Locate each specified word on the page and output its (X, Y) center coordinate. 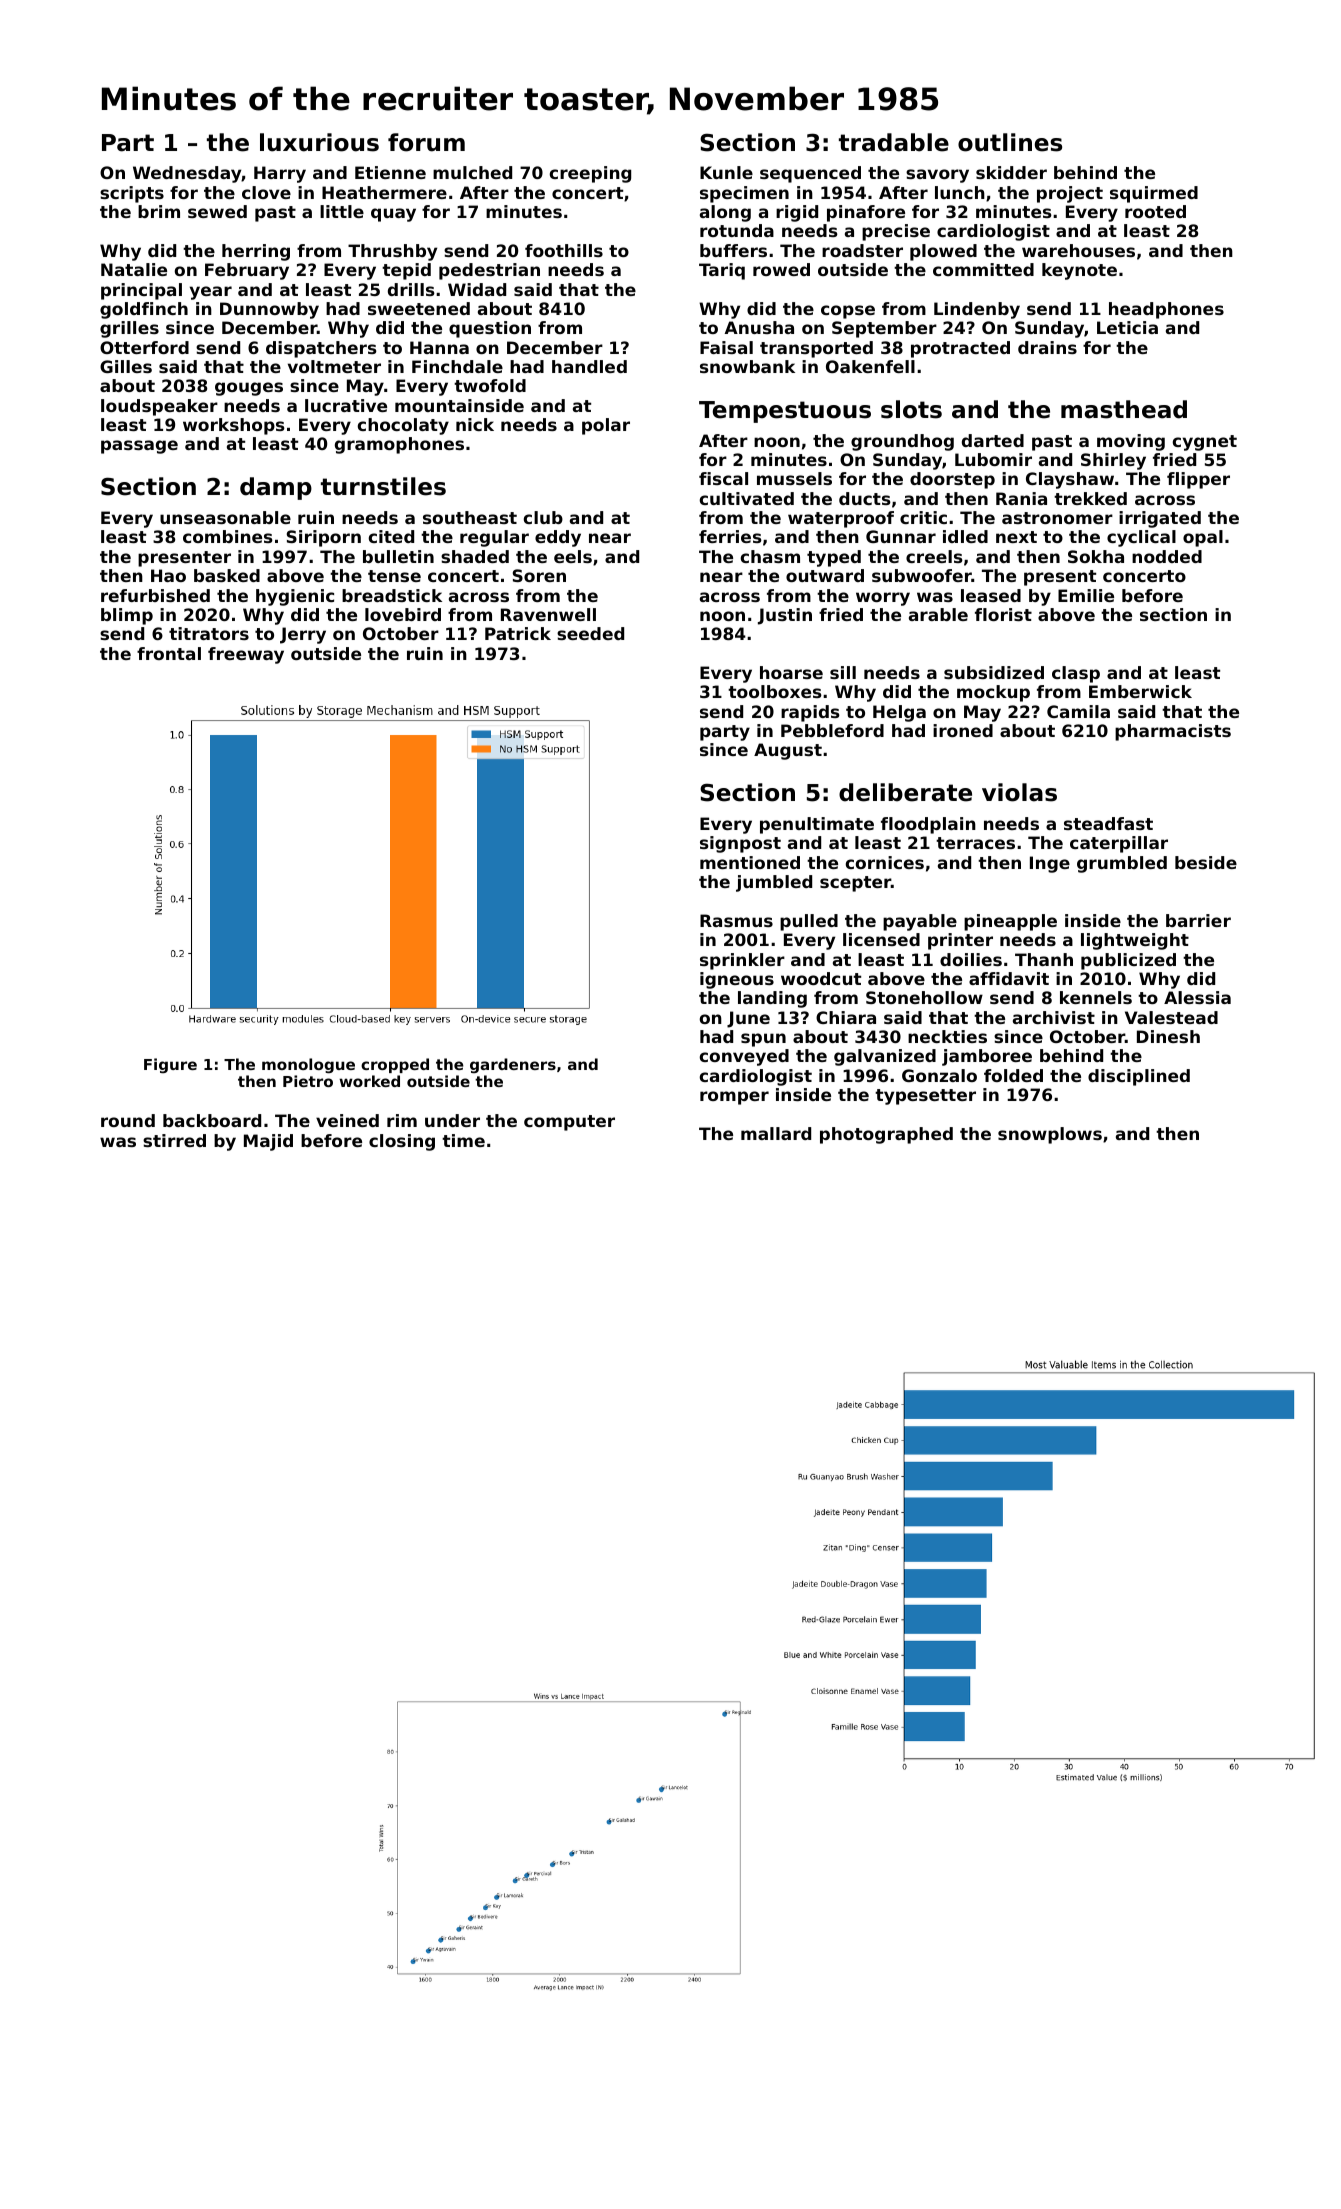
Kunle (726, 172)
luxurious (319, 142)
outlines (1010, 142)
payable (920, 922)
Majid (268, 1142)
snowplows (1050, 1135)
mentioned (750, 862)
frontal (169, 653)
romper (734, 1098)
